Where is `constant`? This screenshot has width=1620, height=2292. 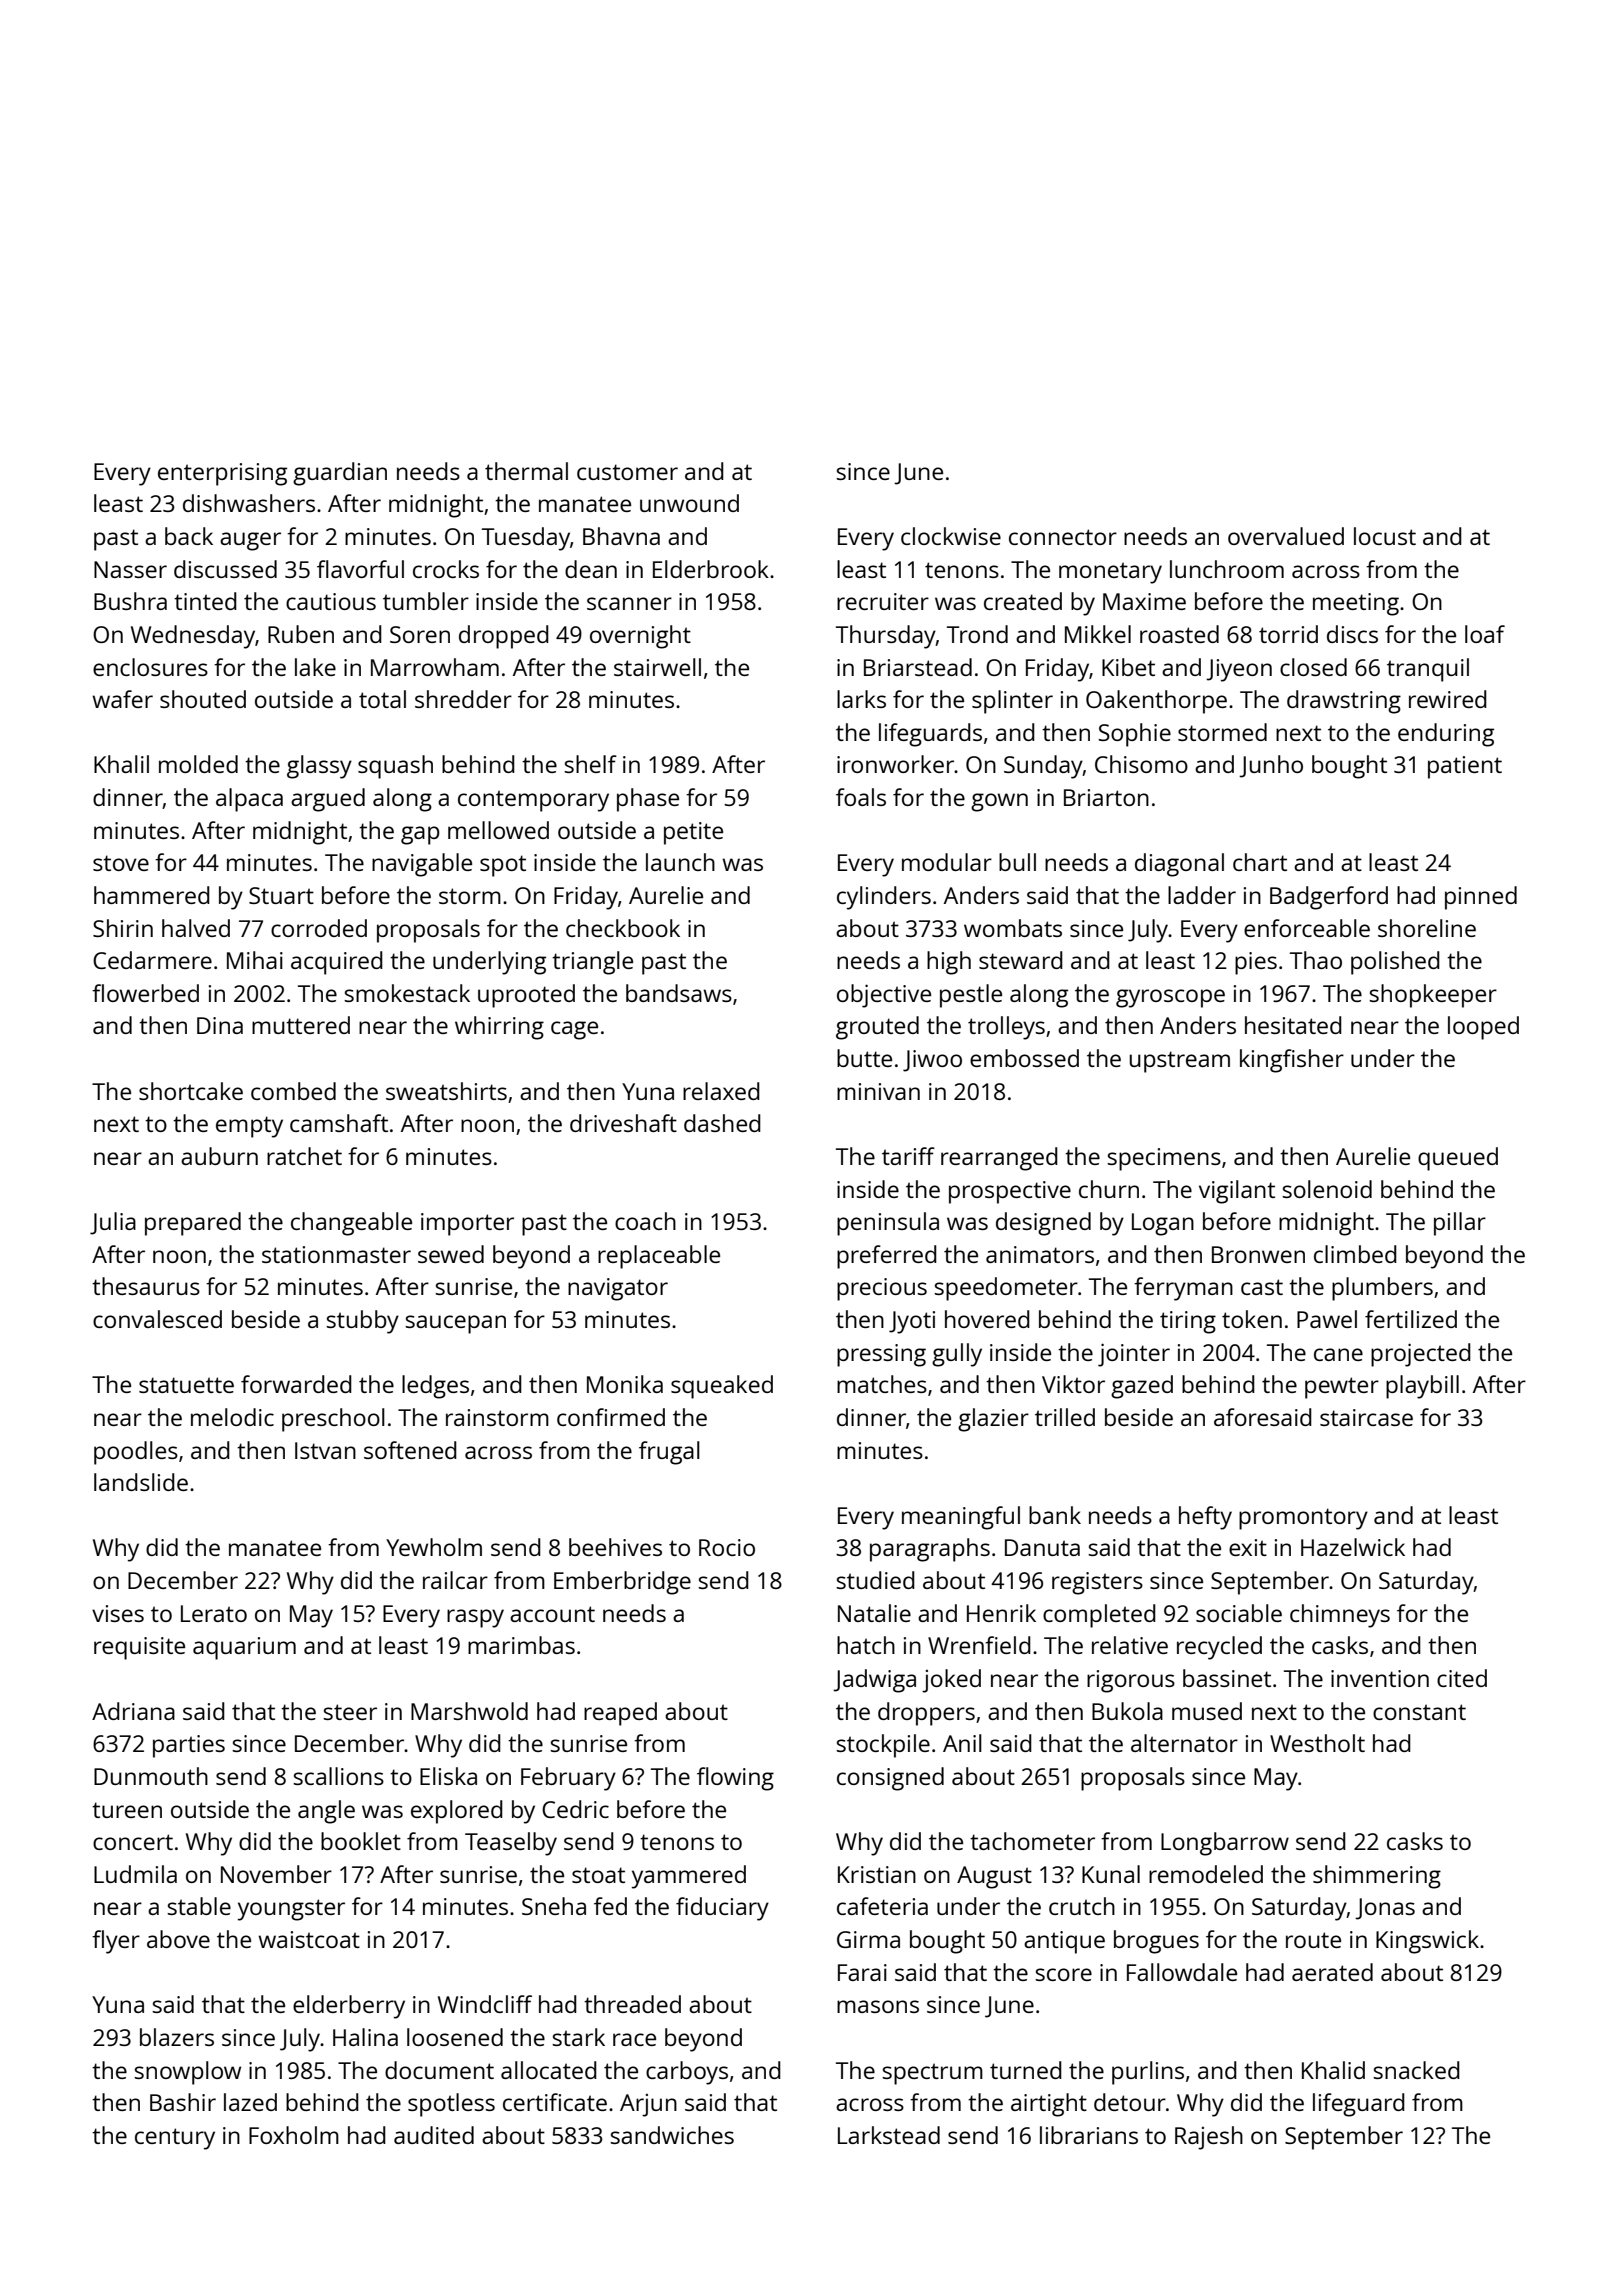 constant is located at coordinates (1419, 1712).
